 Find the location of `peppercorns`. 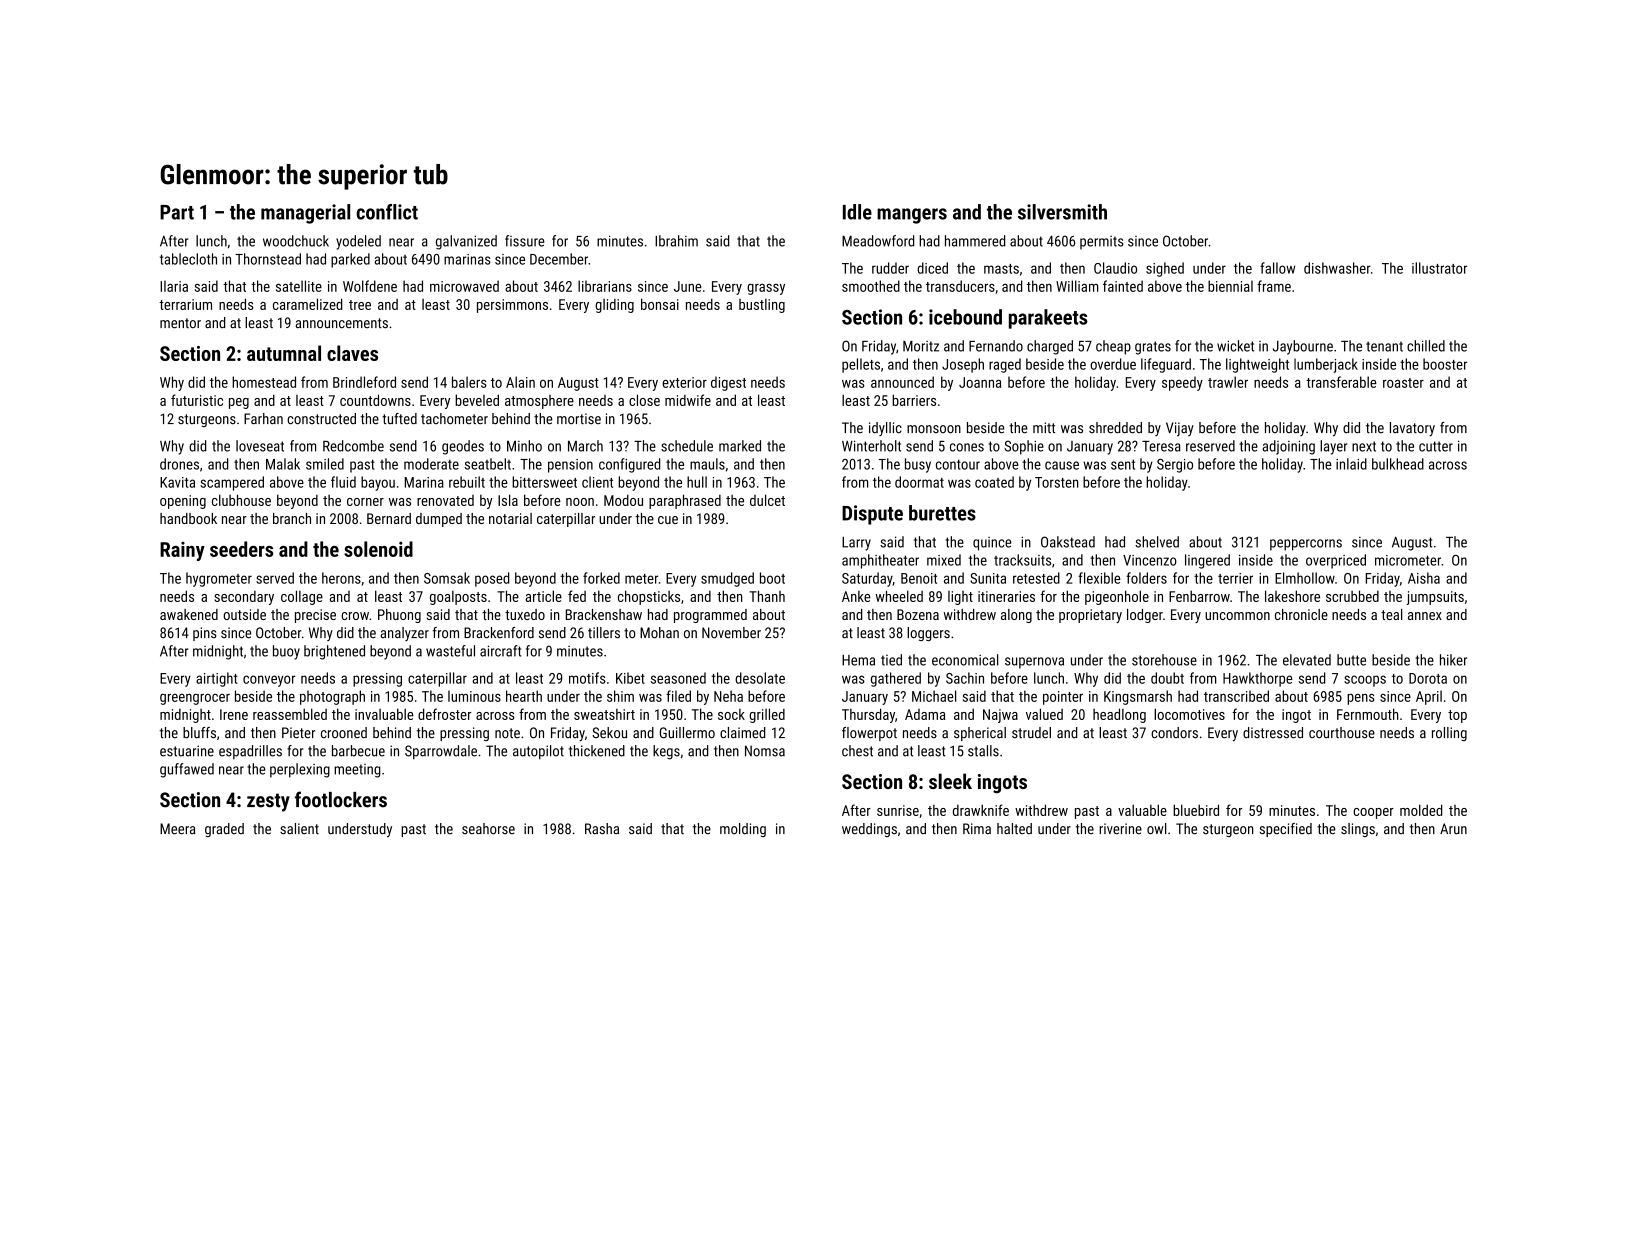

peppercorns is located at coordinates (1306, 545).
